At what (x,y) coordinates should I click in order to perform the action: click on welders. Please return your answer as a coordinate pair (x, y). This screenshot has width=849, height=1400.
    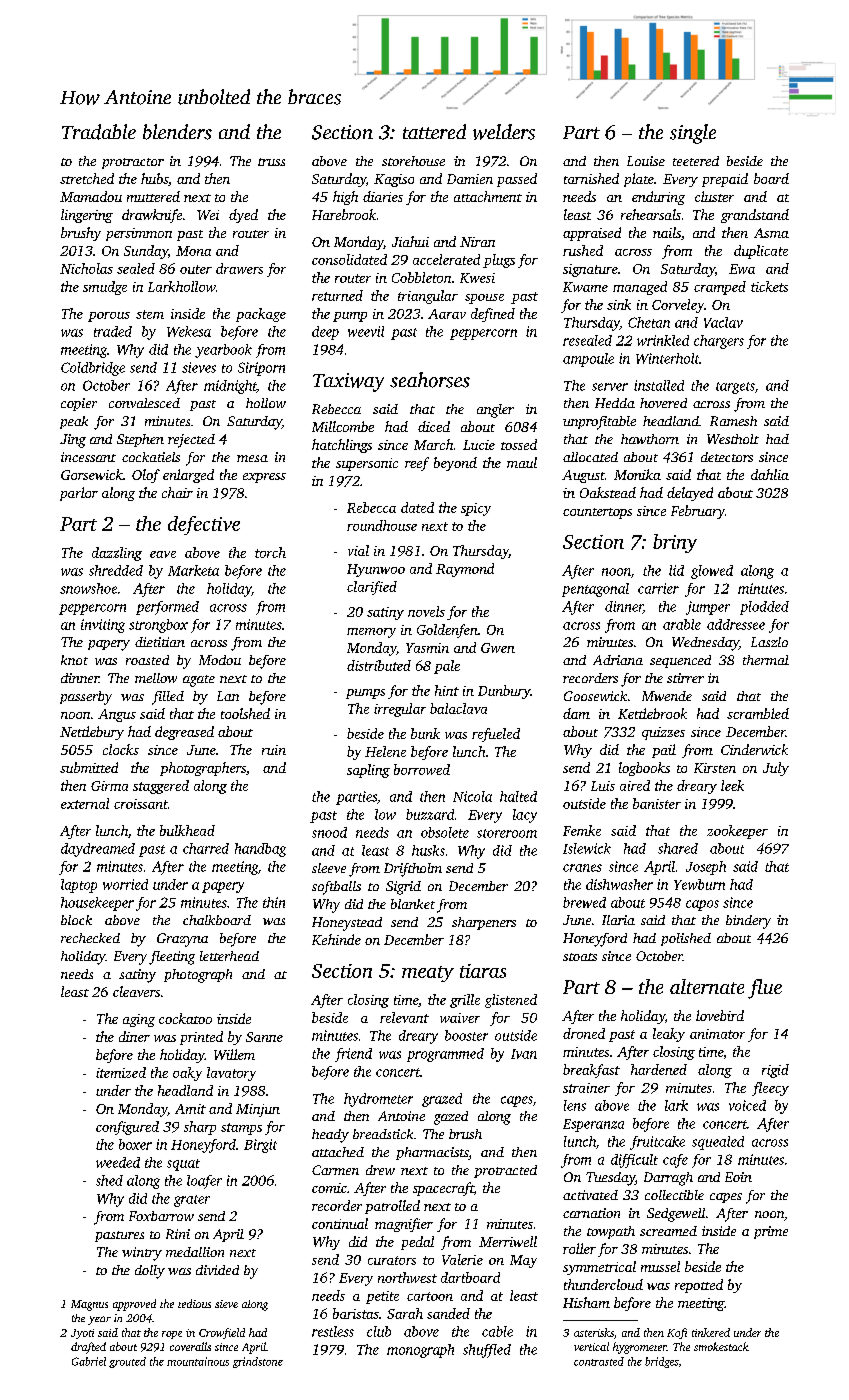
    Looking at the image, I should click on (504, 132).
